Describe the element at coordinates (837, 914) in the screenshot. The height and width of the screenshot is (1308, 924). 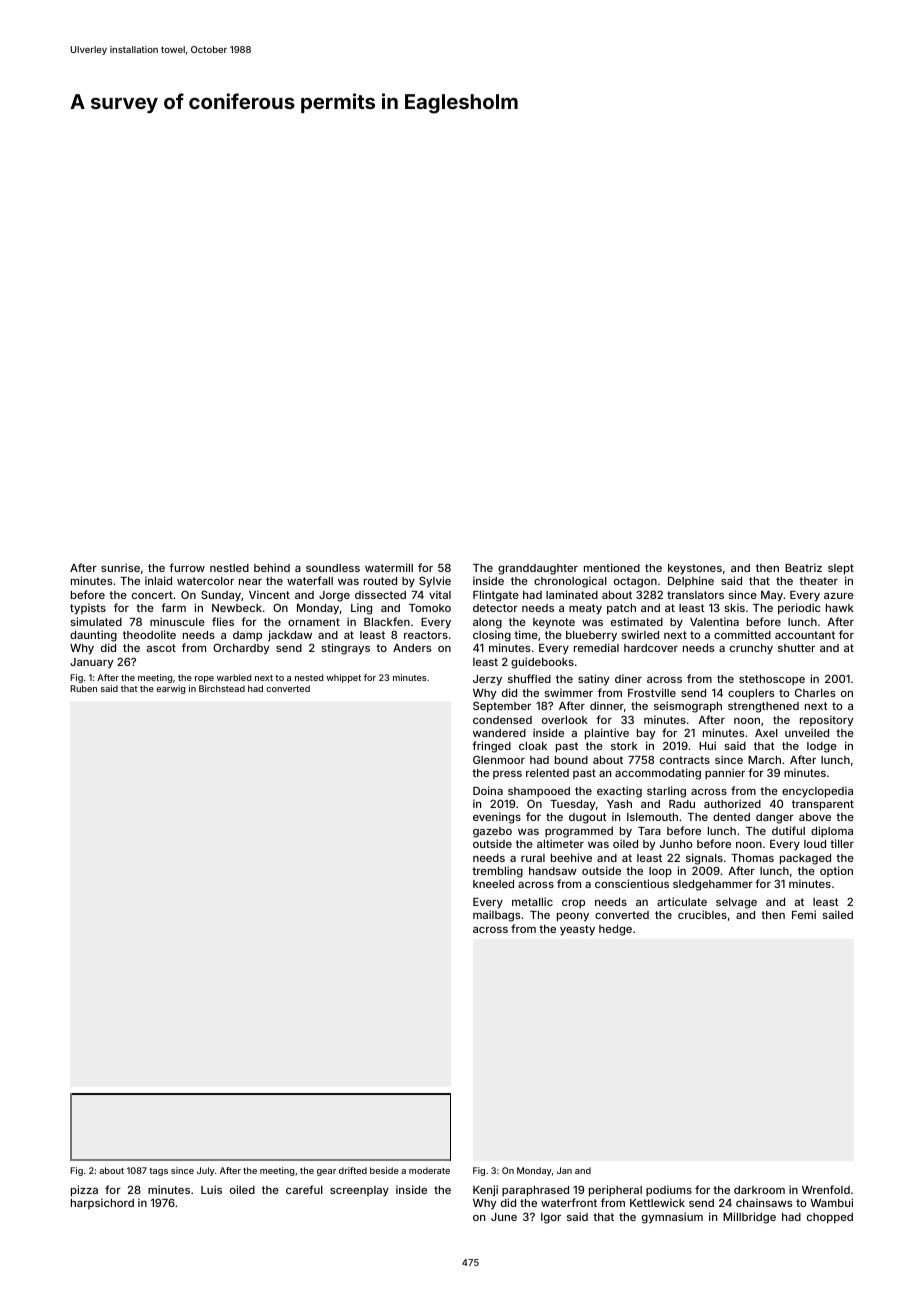
I see `sailed` at that location.
